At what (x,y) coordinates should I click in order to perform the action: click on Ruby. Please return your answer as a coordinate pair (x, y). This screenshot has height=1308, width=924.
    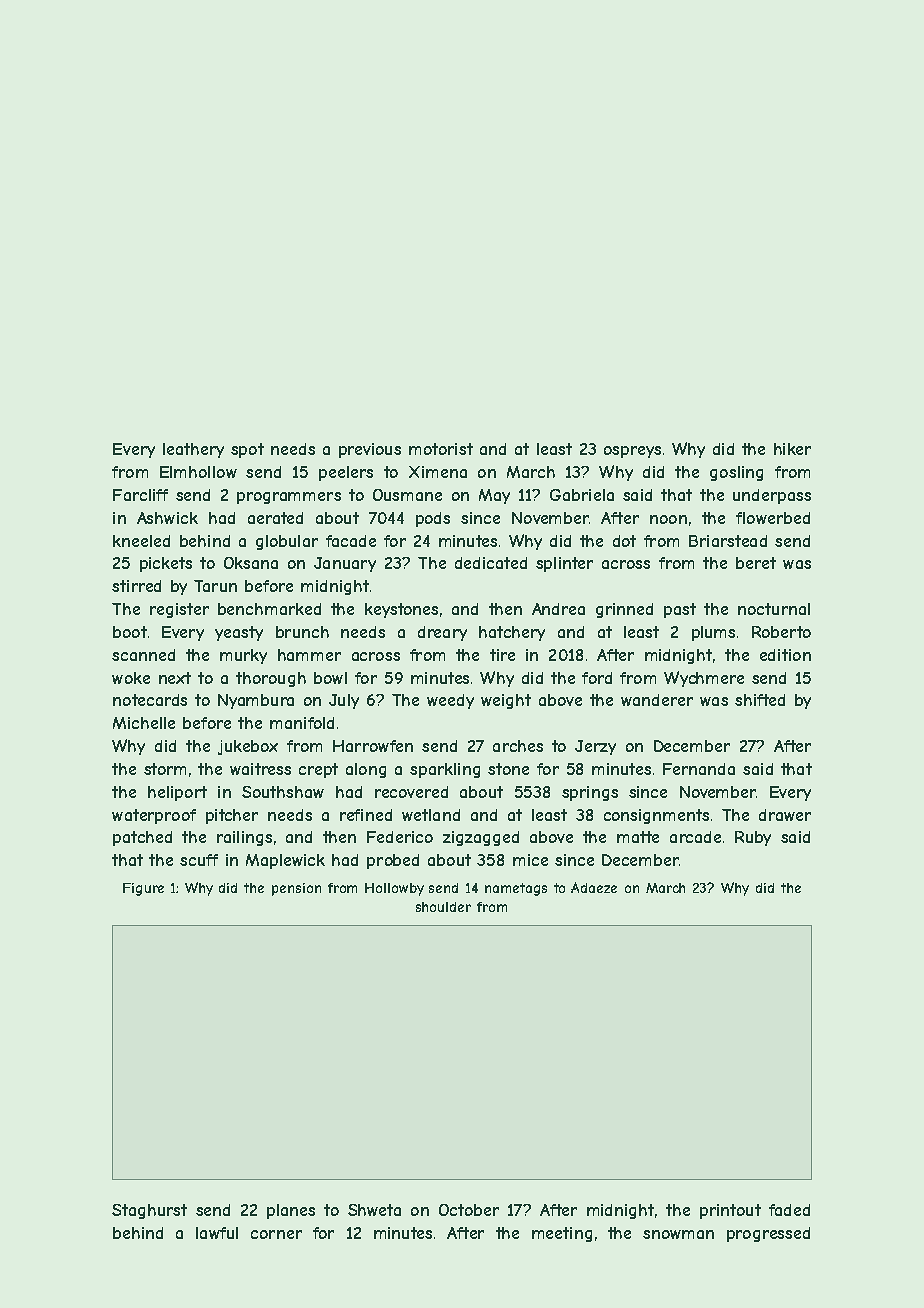
    Looking at the image, I should click on (753, 838).
